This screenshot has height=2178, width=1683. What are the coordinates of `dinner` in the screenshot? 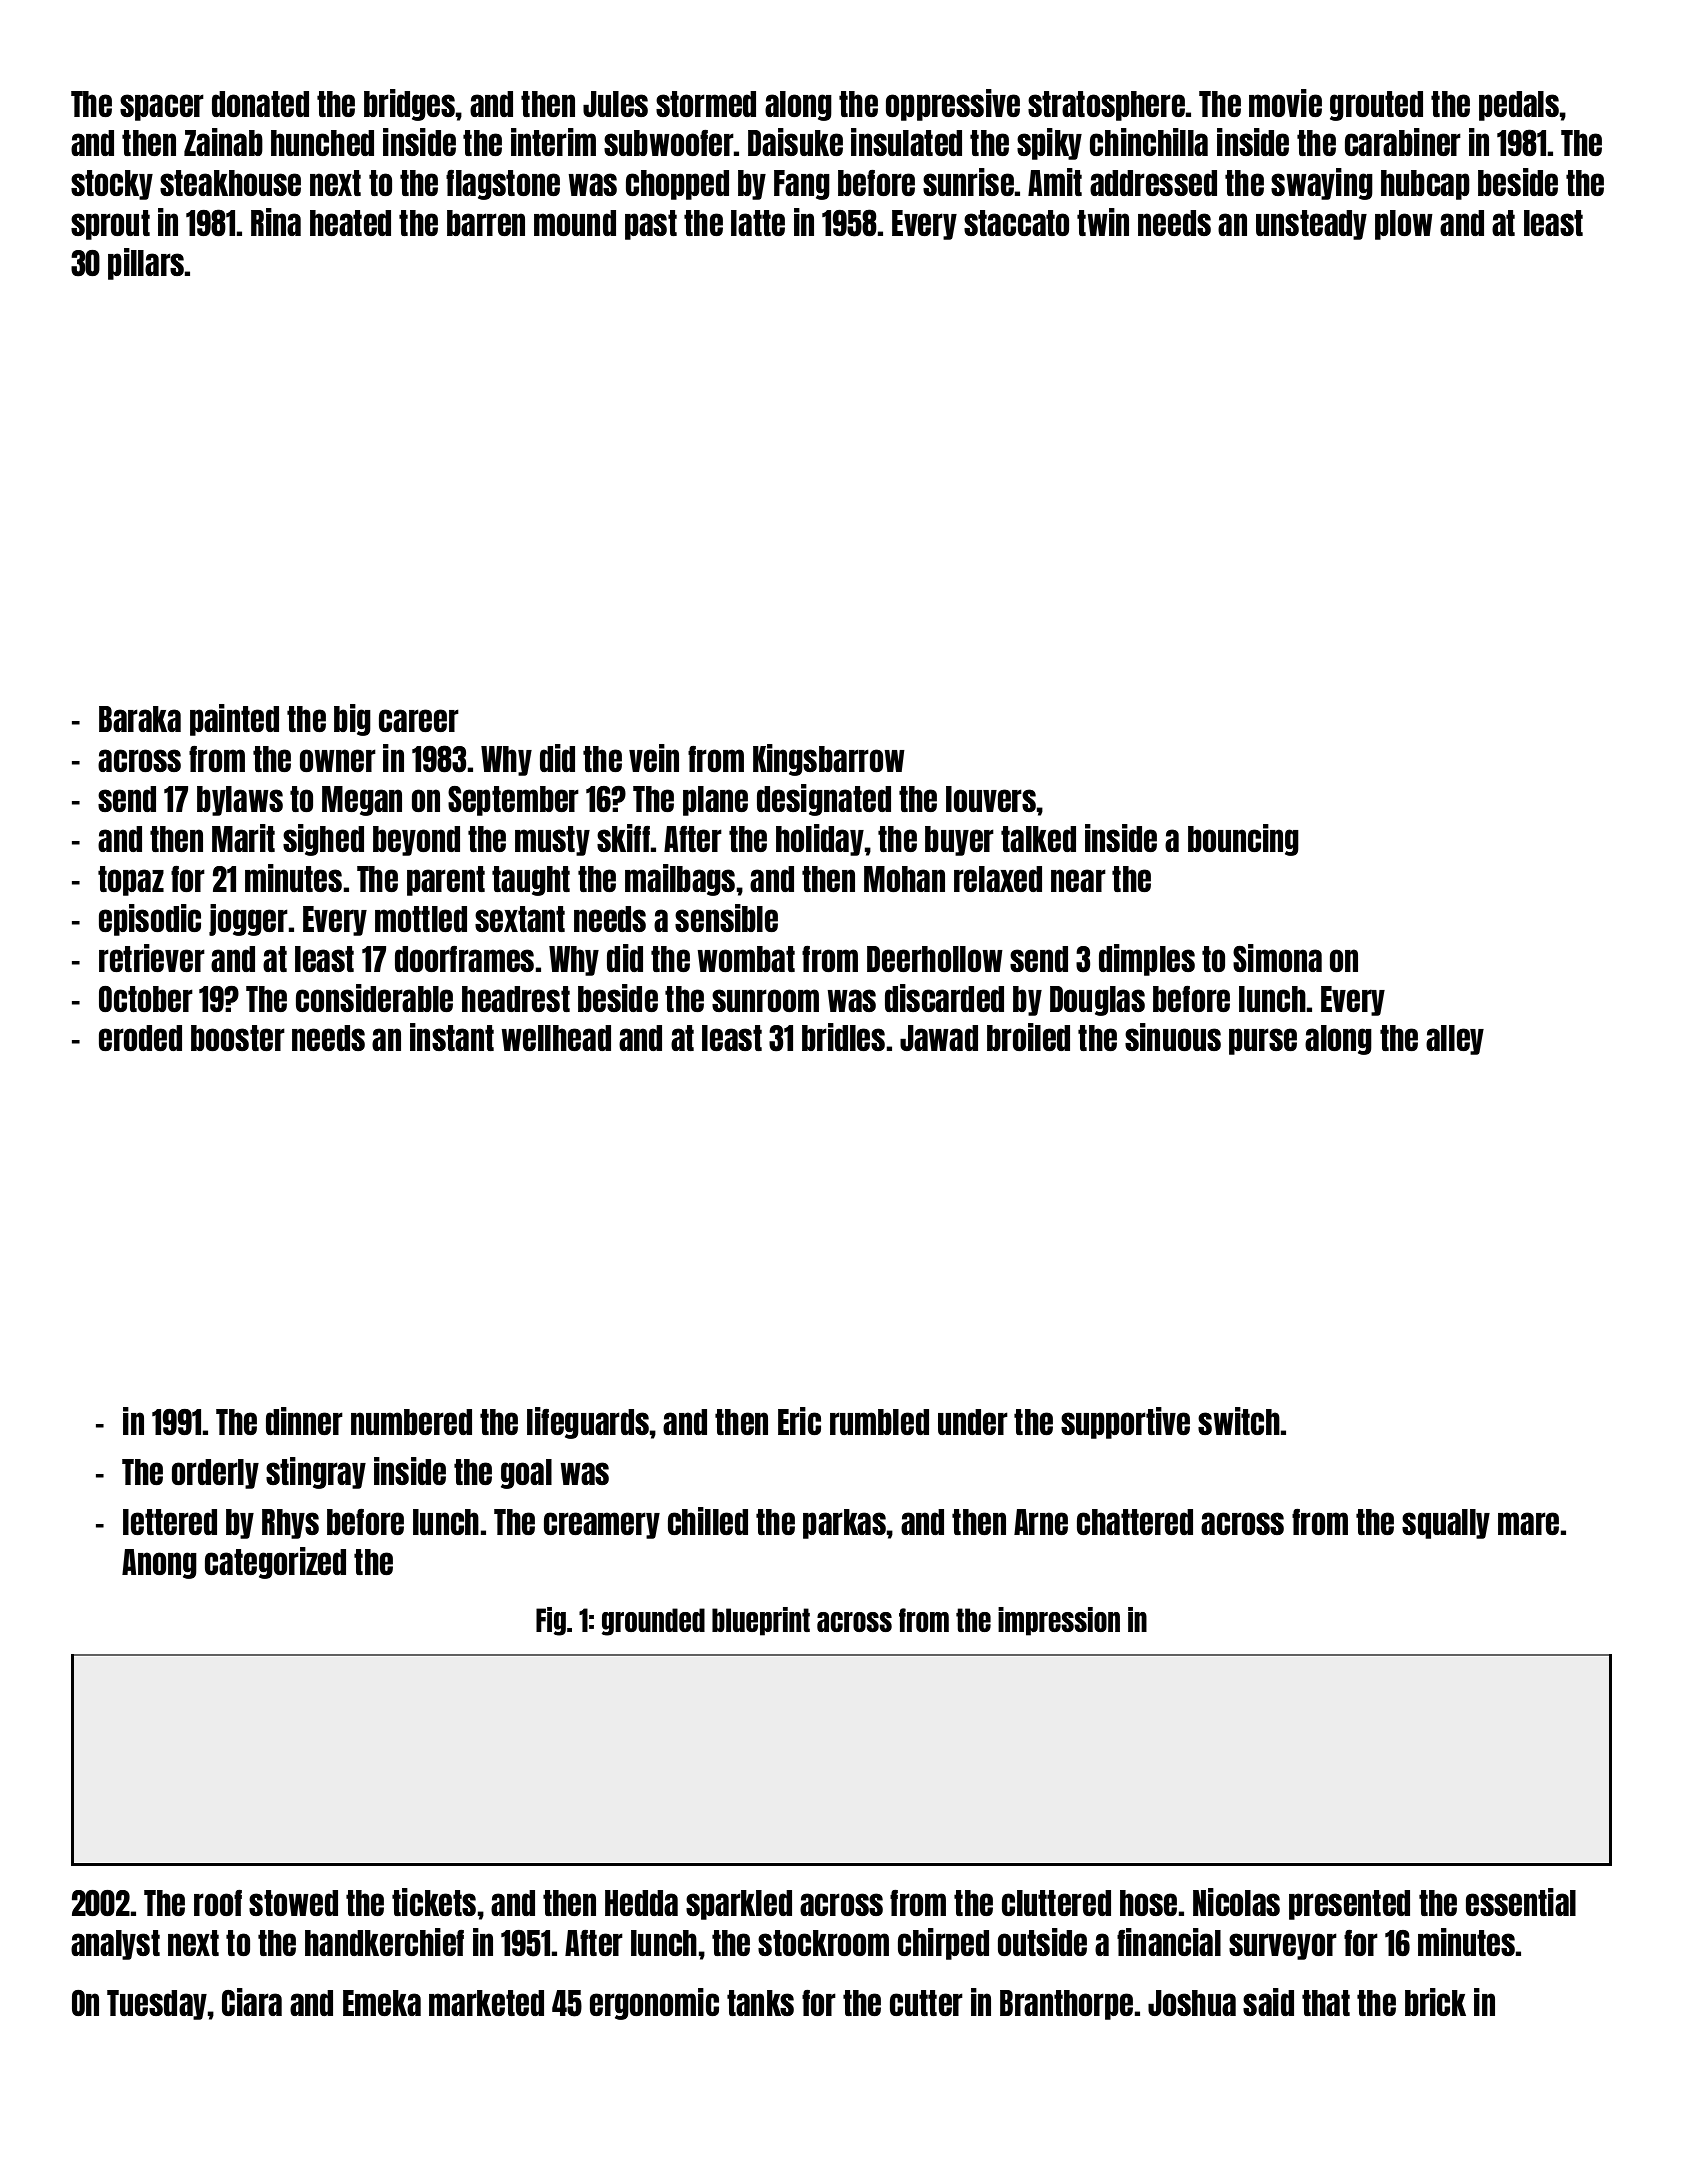 It's located at (304, 1421).
